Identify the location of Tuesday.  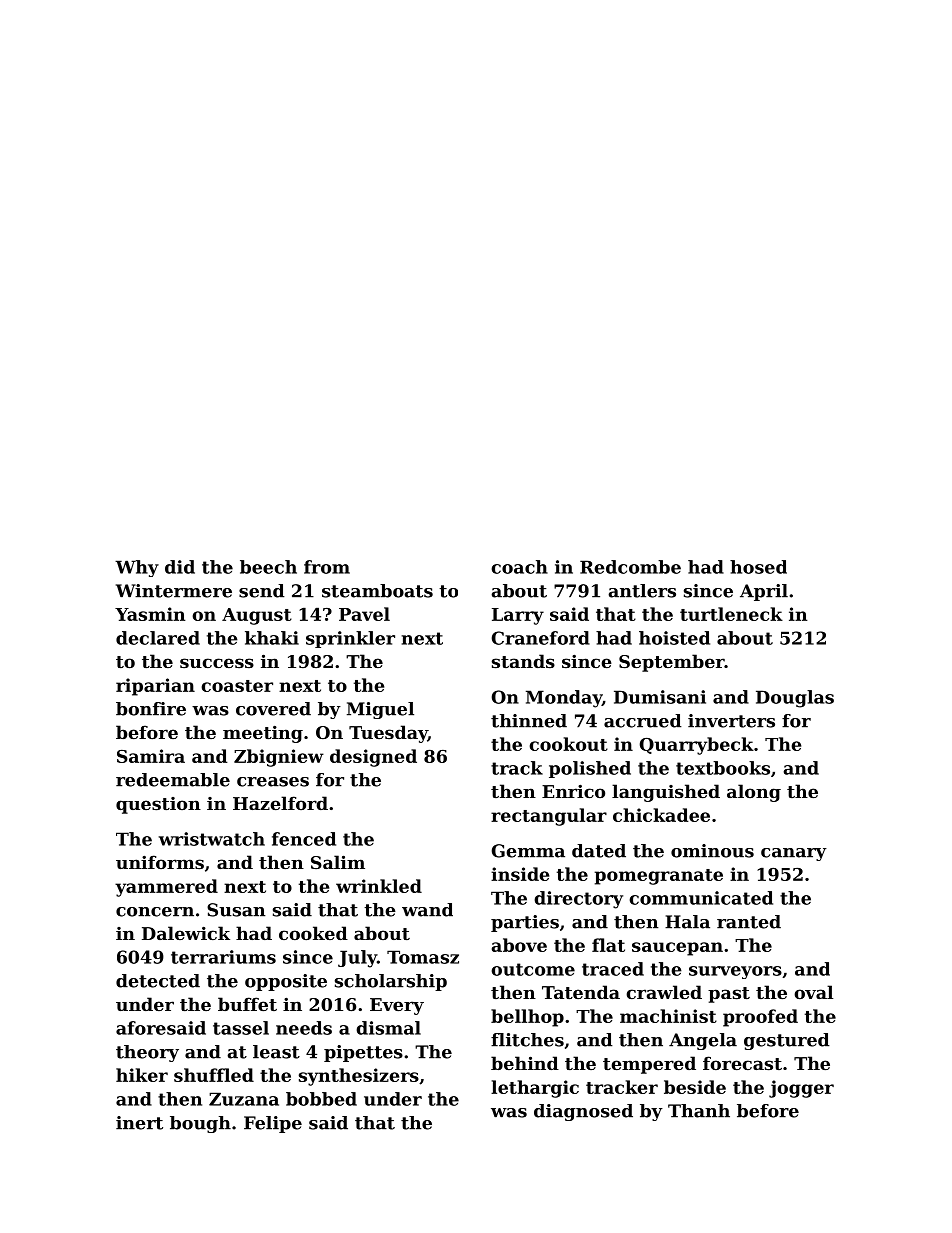
(388, 734).
